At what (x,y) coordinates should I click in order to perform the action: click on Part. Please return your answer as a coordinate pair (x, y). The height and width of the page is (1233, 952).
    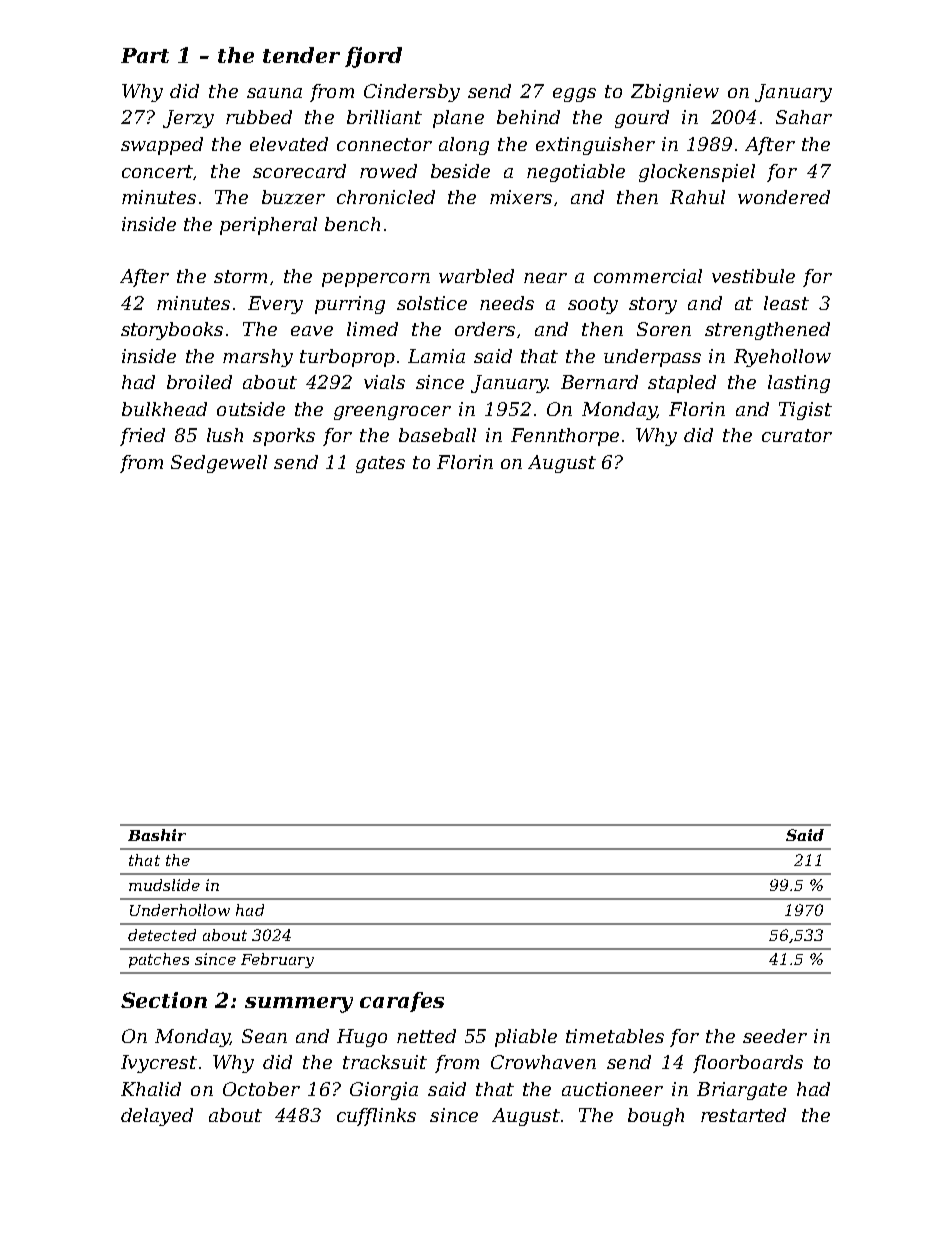
    Looking at the image, I should click on (145, 55).
